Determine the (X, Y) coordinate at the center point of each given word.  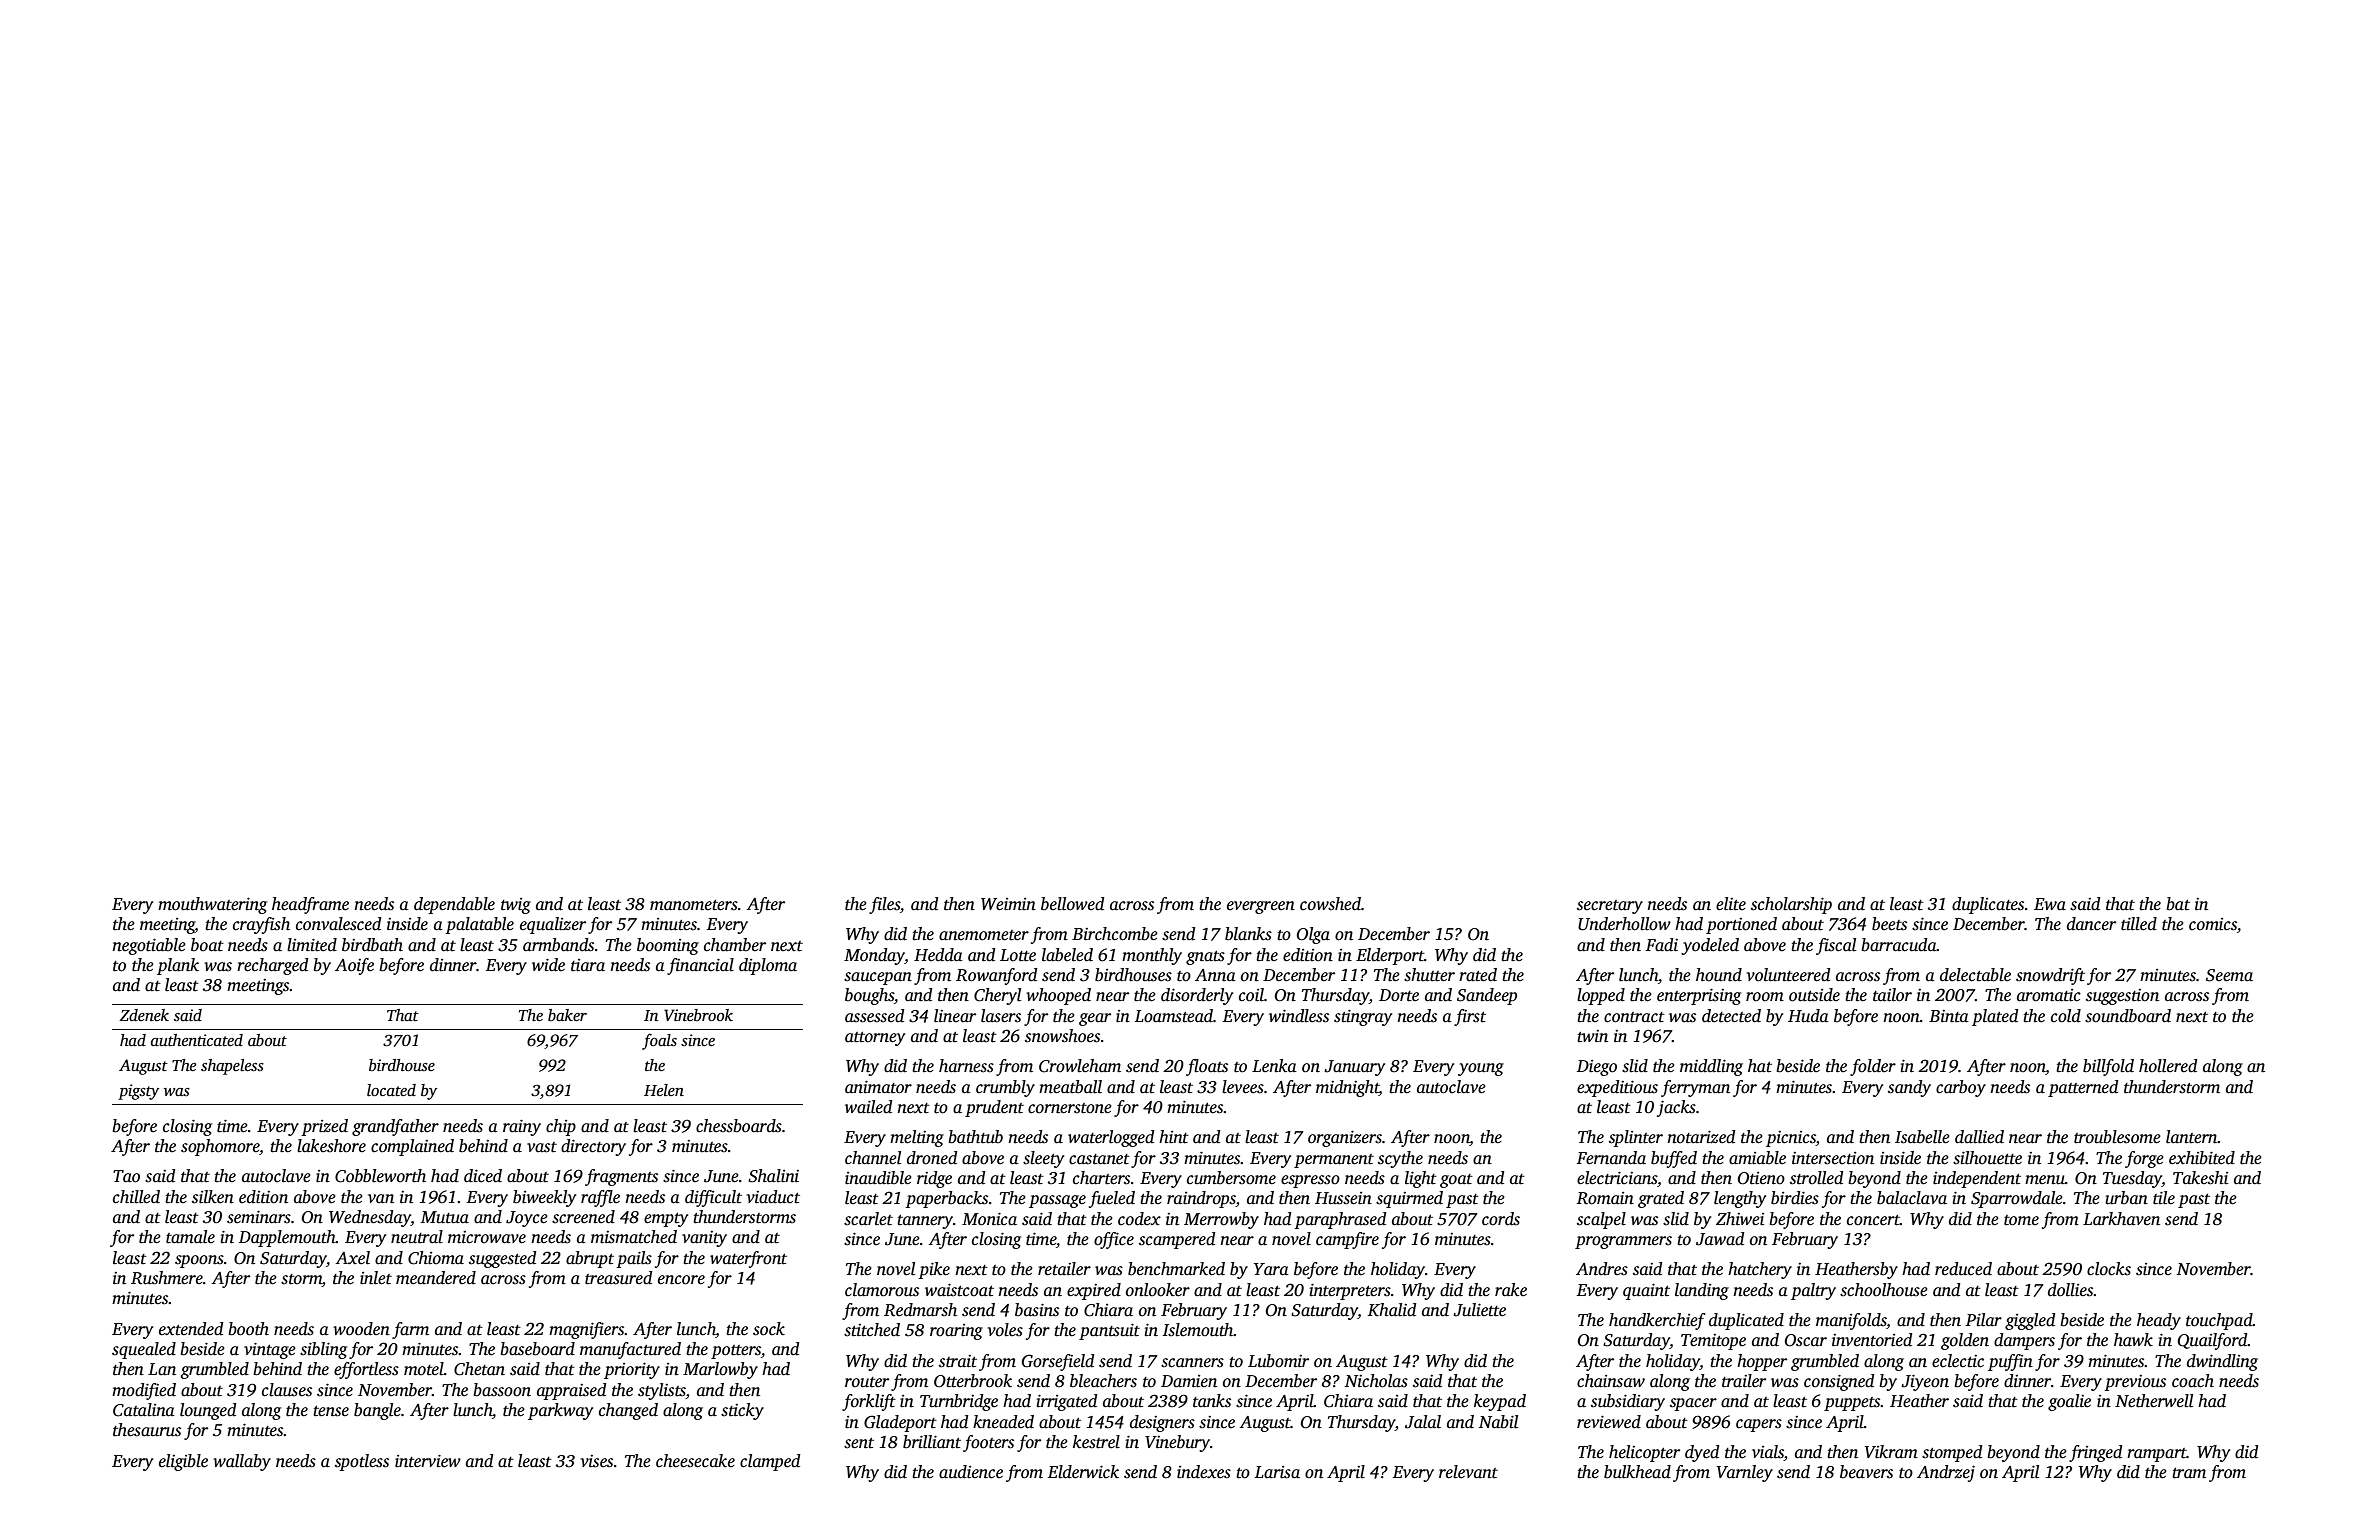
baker (567, 1015)
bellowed (1072, 904)
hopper (1762, 1362)
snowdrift (2050, 976)
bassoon (502, 1390)
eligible (183, 1462)
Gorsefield (1058, 1362)
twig (516, 906)
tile (2164, 1198)
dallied (1979, 1137)
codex (1139, 1219)
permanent (1334, 1161)
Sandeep (1487, 996)
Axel (352, 1258)
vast (542, 1147)
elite (1731, 904)
